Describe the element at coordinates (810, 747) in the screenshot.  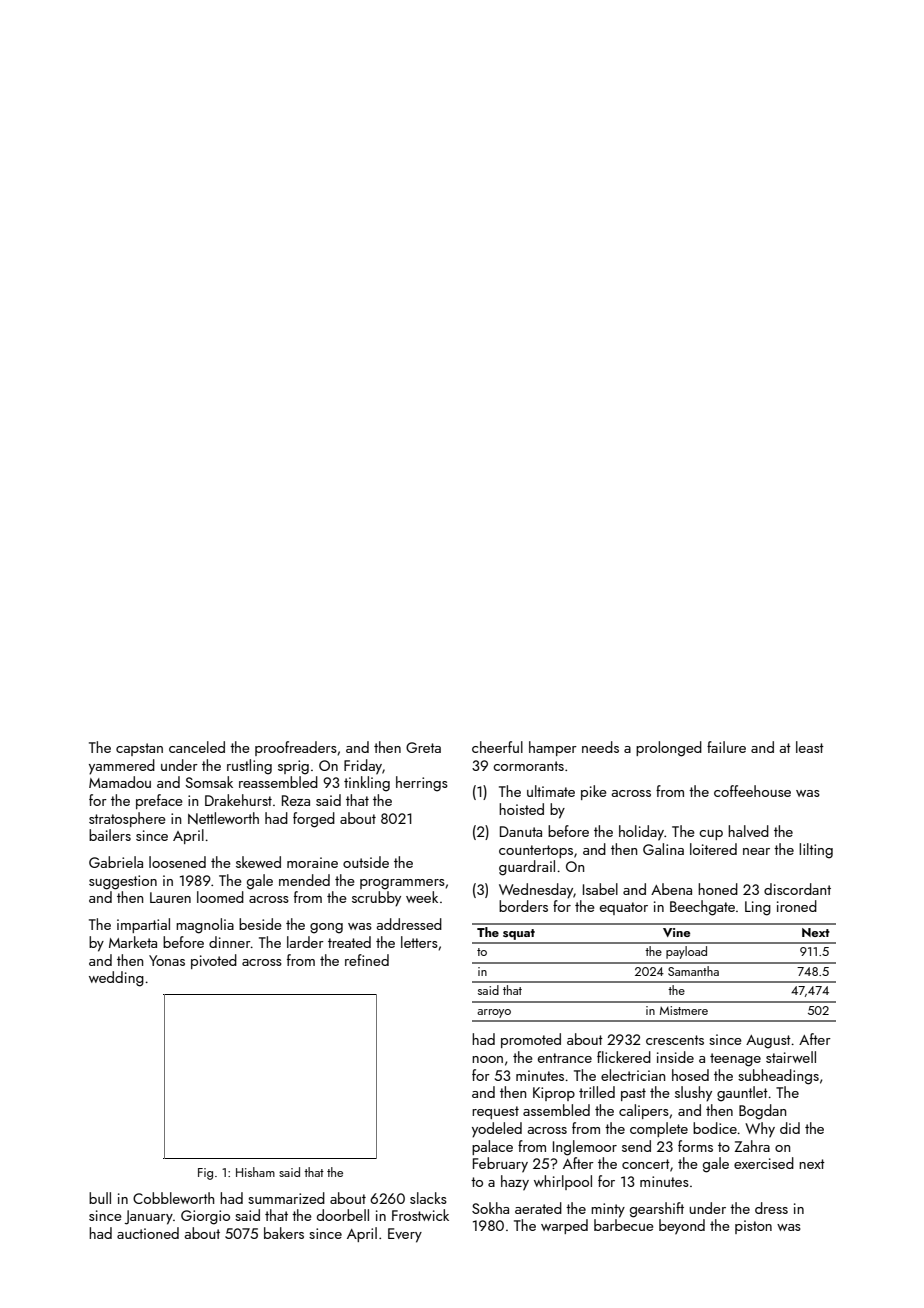
I see `least` at that location.
